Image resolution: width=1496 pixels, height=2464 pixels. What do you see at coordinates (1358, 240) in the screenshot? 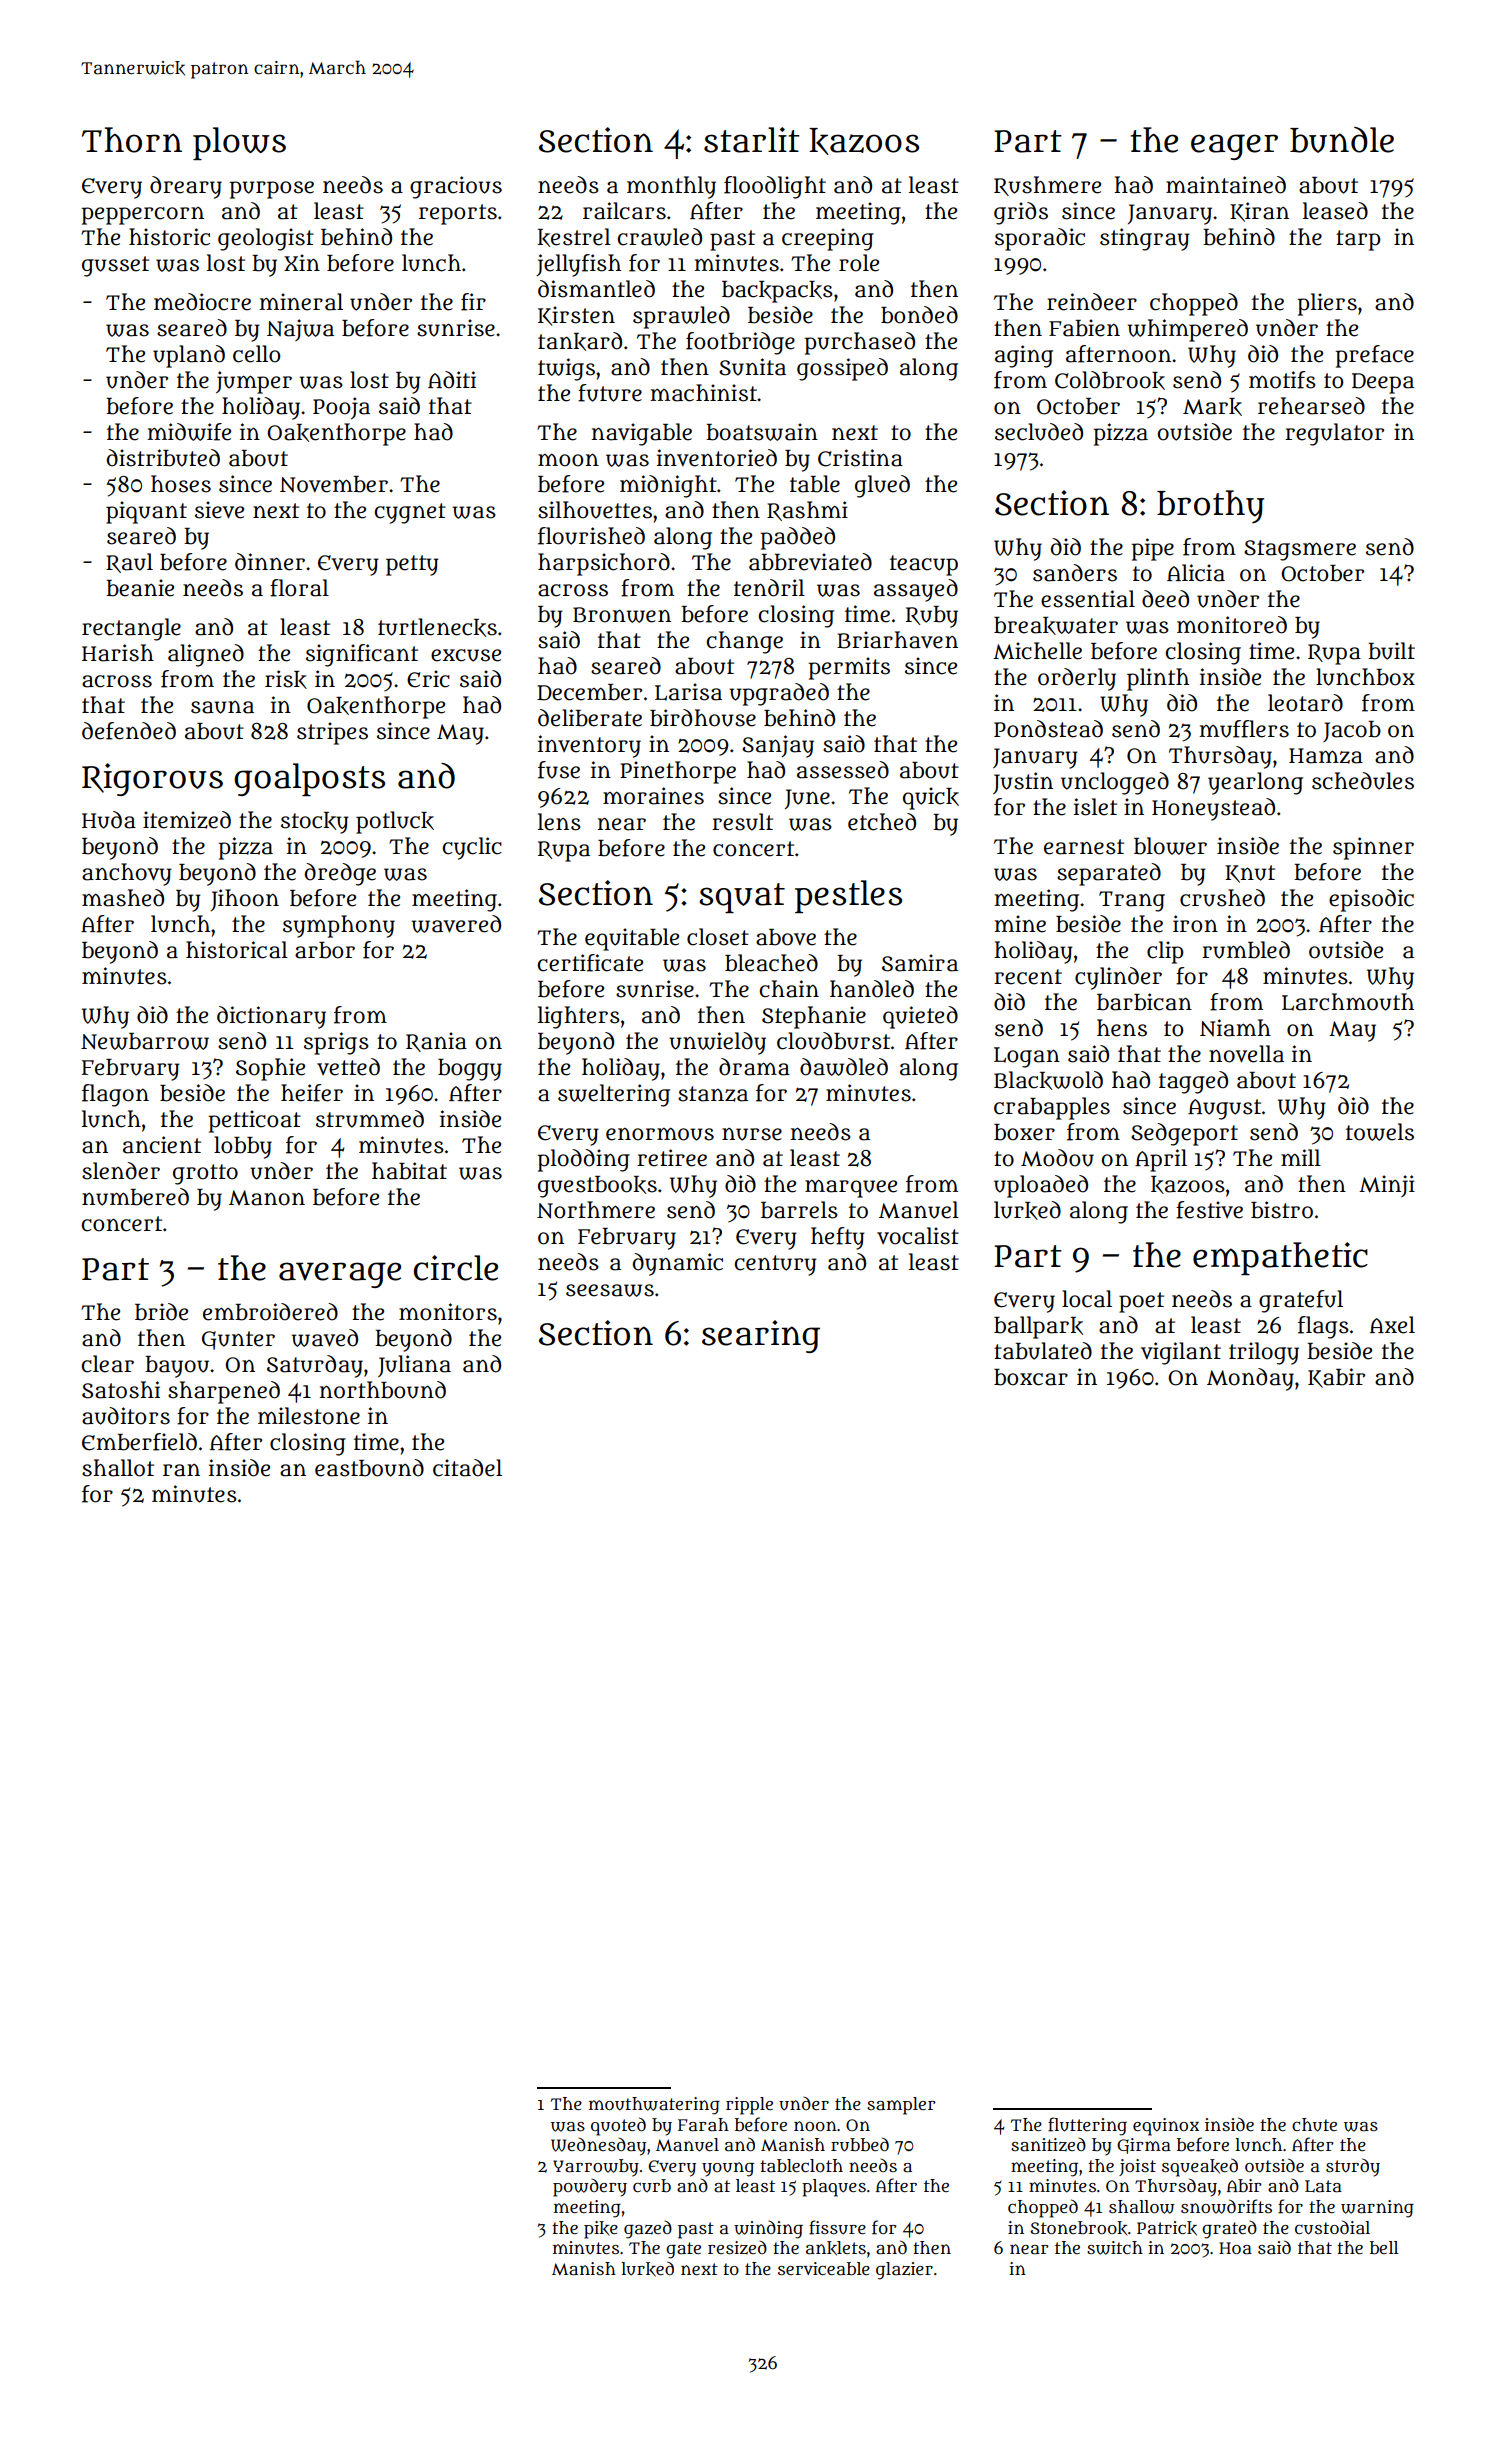
I see `tarp` at bounding box center [1358, 240].
